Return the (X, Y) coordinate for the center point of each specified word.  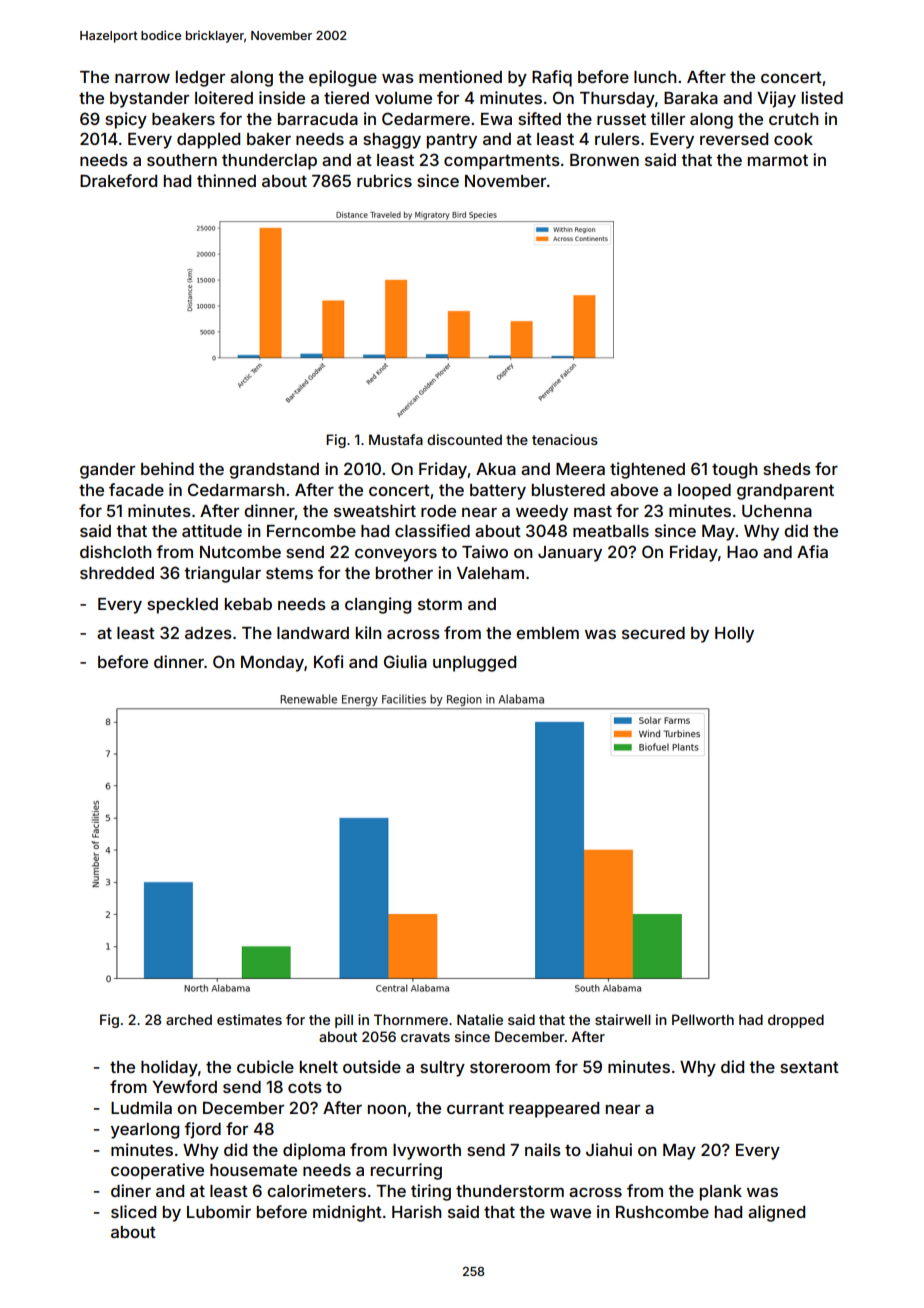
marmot (778, 160)
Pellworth (703, 1019)
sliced (133, 1211)
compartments (502, 162)
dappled (208, 141)
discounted (464, 439)
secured (653, 633)
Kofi (329, 661)
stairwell (623, 1019)
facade (136, 489)
